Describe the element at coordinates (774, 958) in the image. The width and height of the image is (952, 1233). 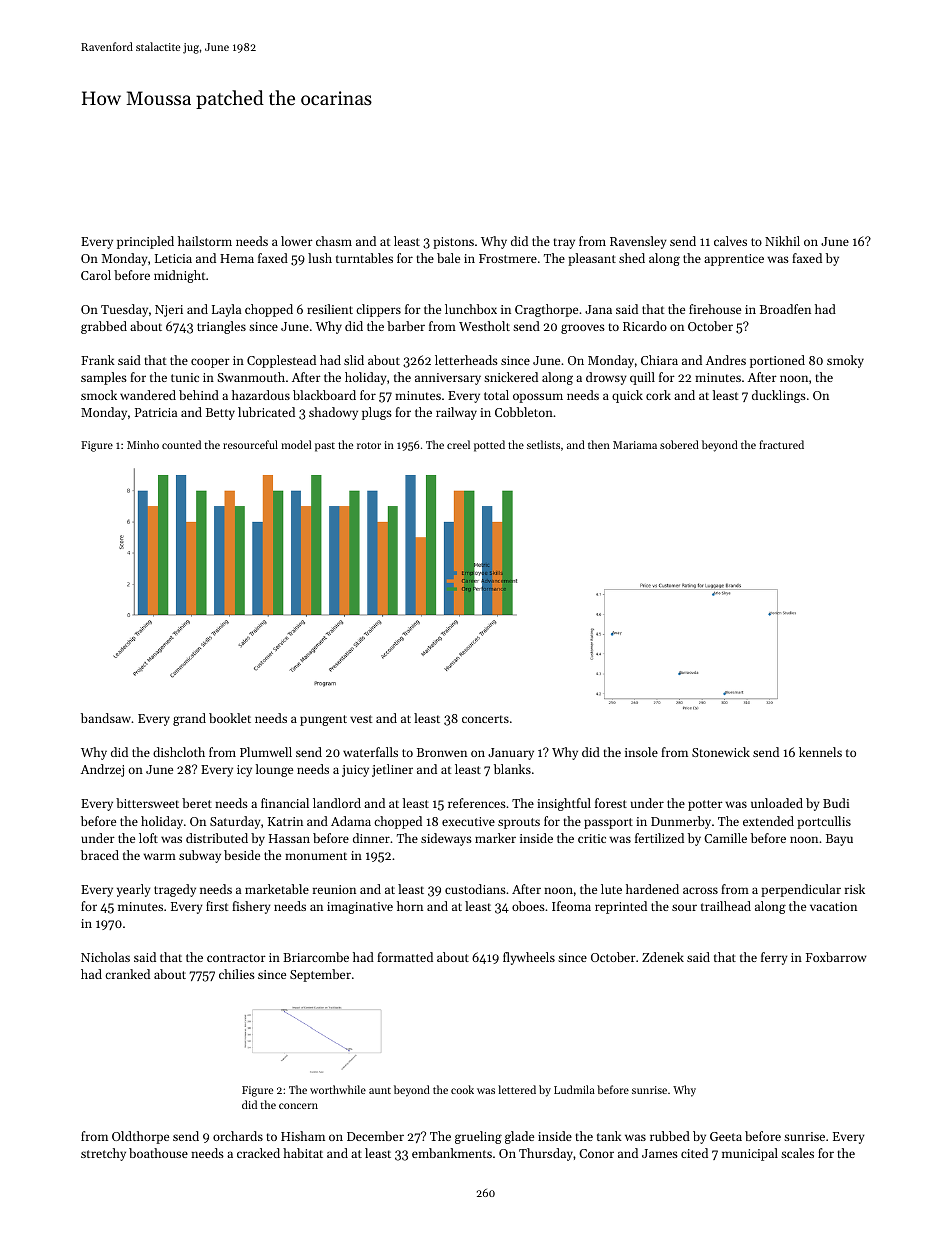
I see `ferry` at that location.
